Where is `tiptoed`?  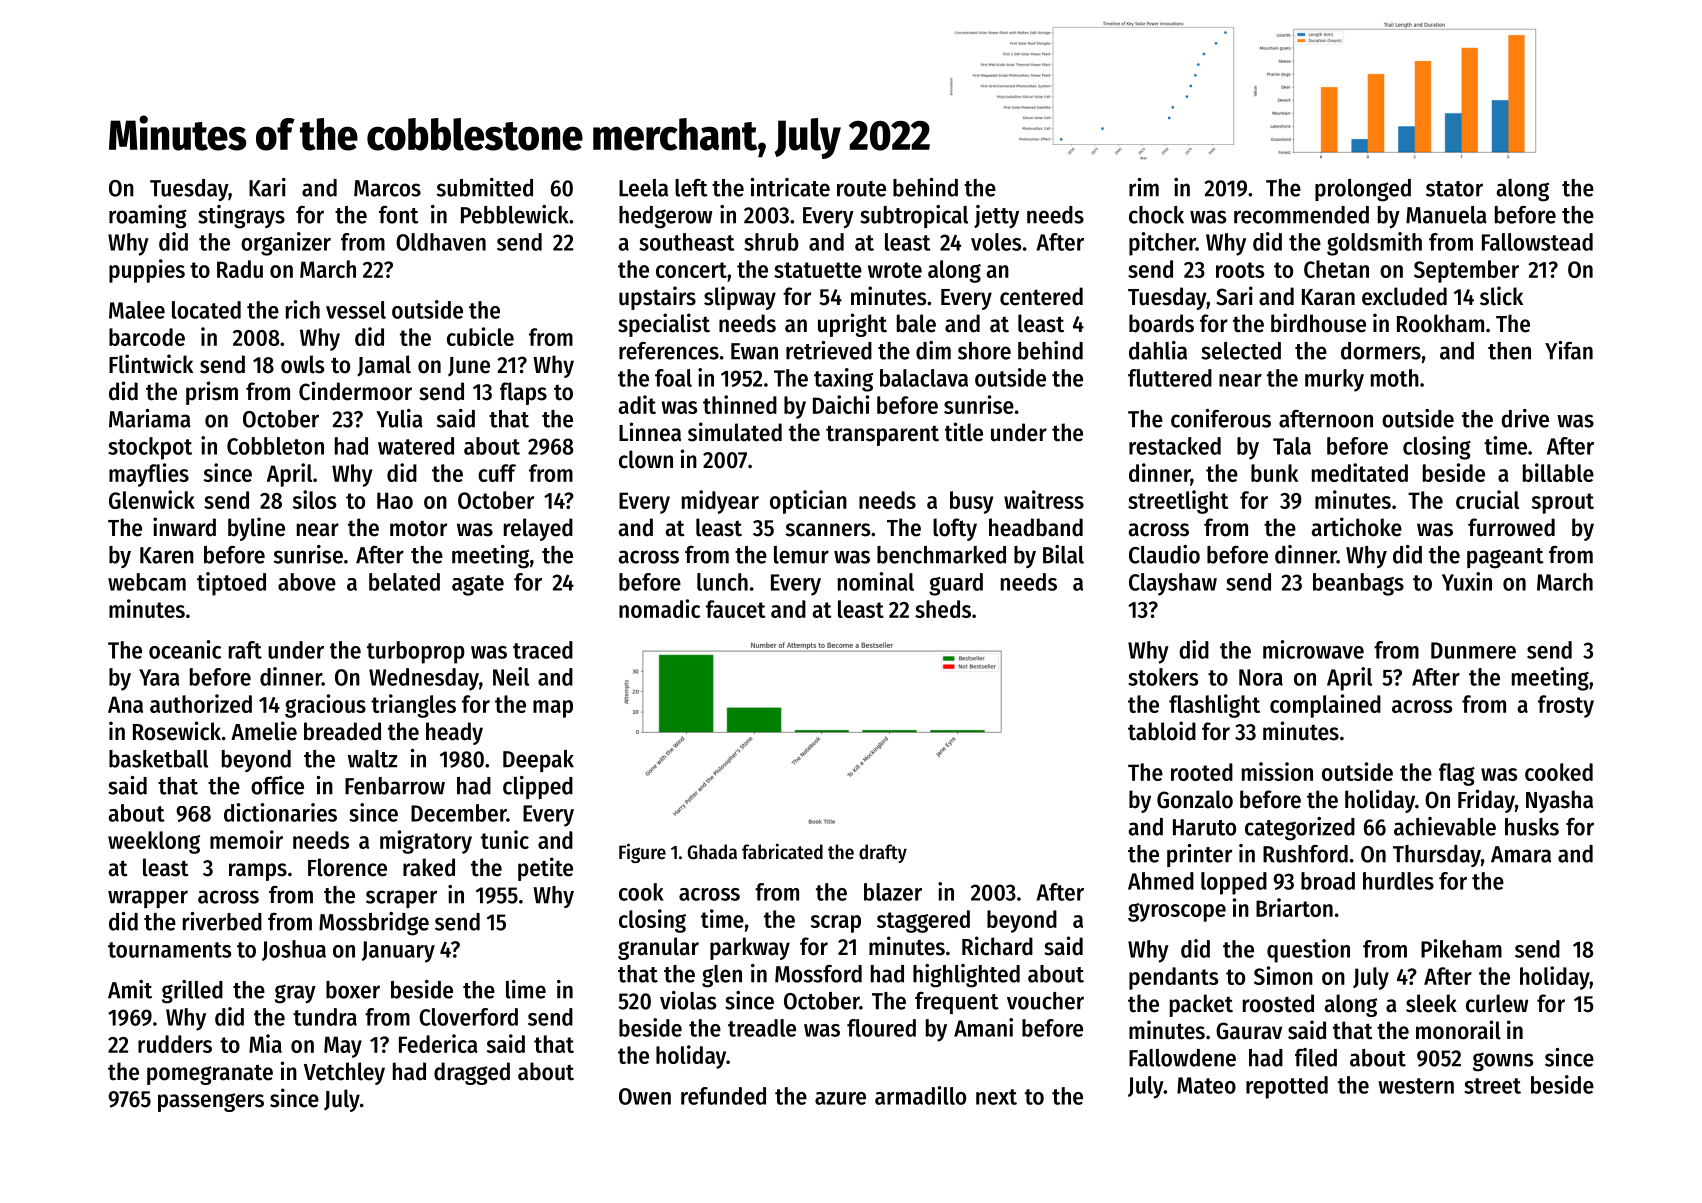
tiptoed is located at coordinates (231, 584).
